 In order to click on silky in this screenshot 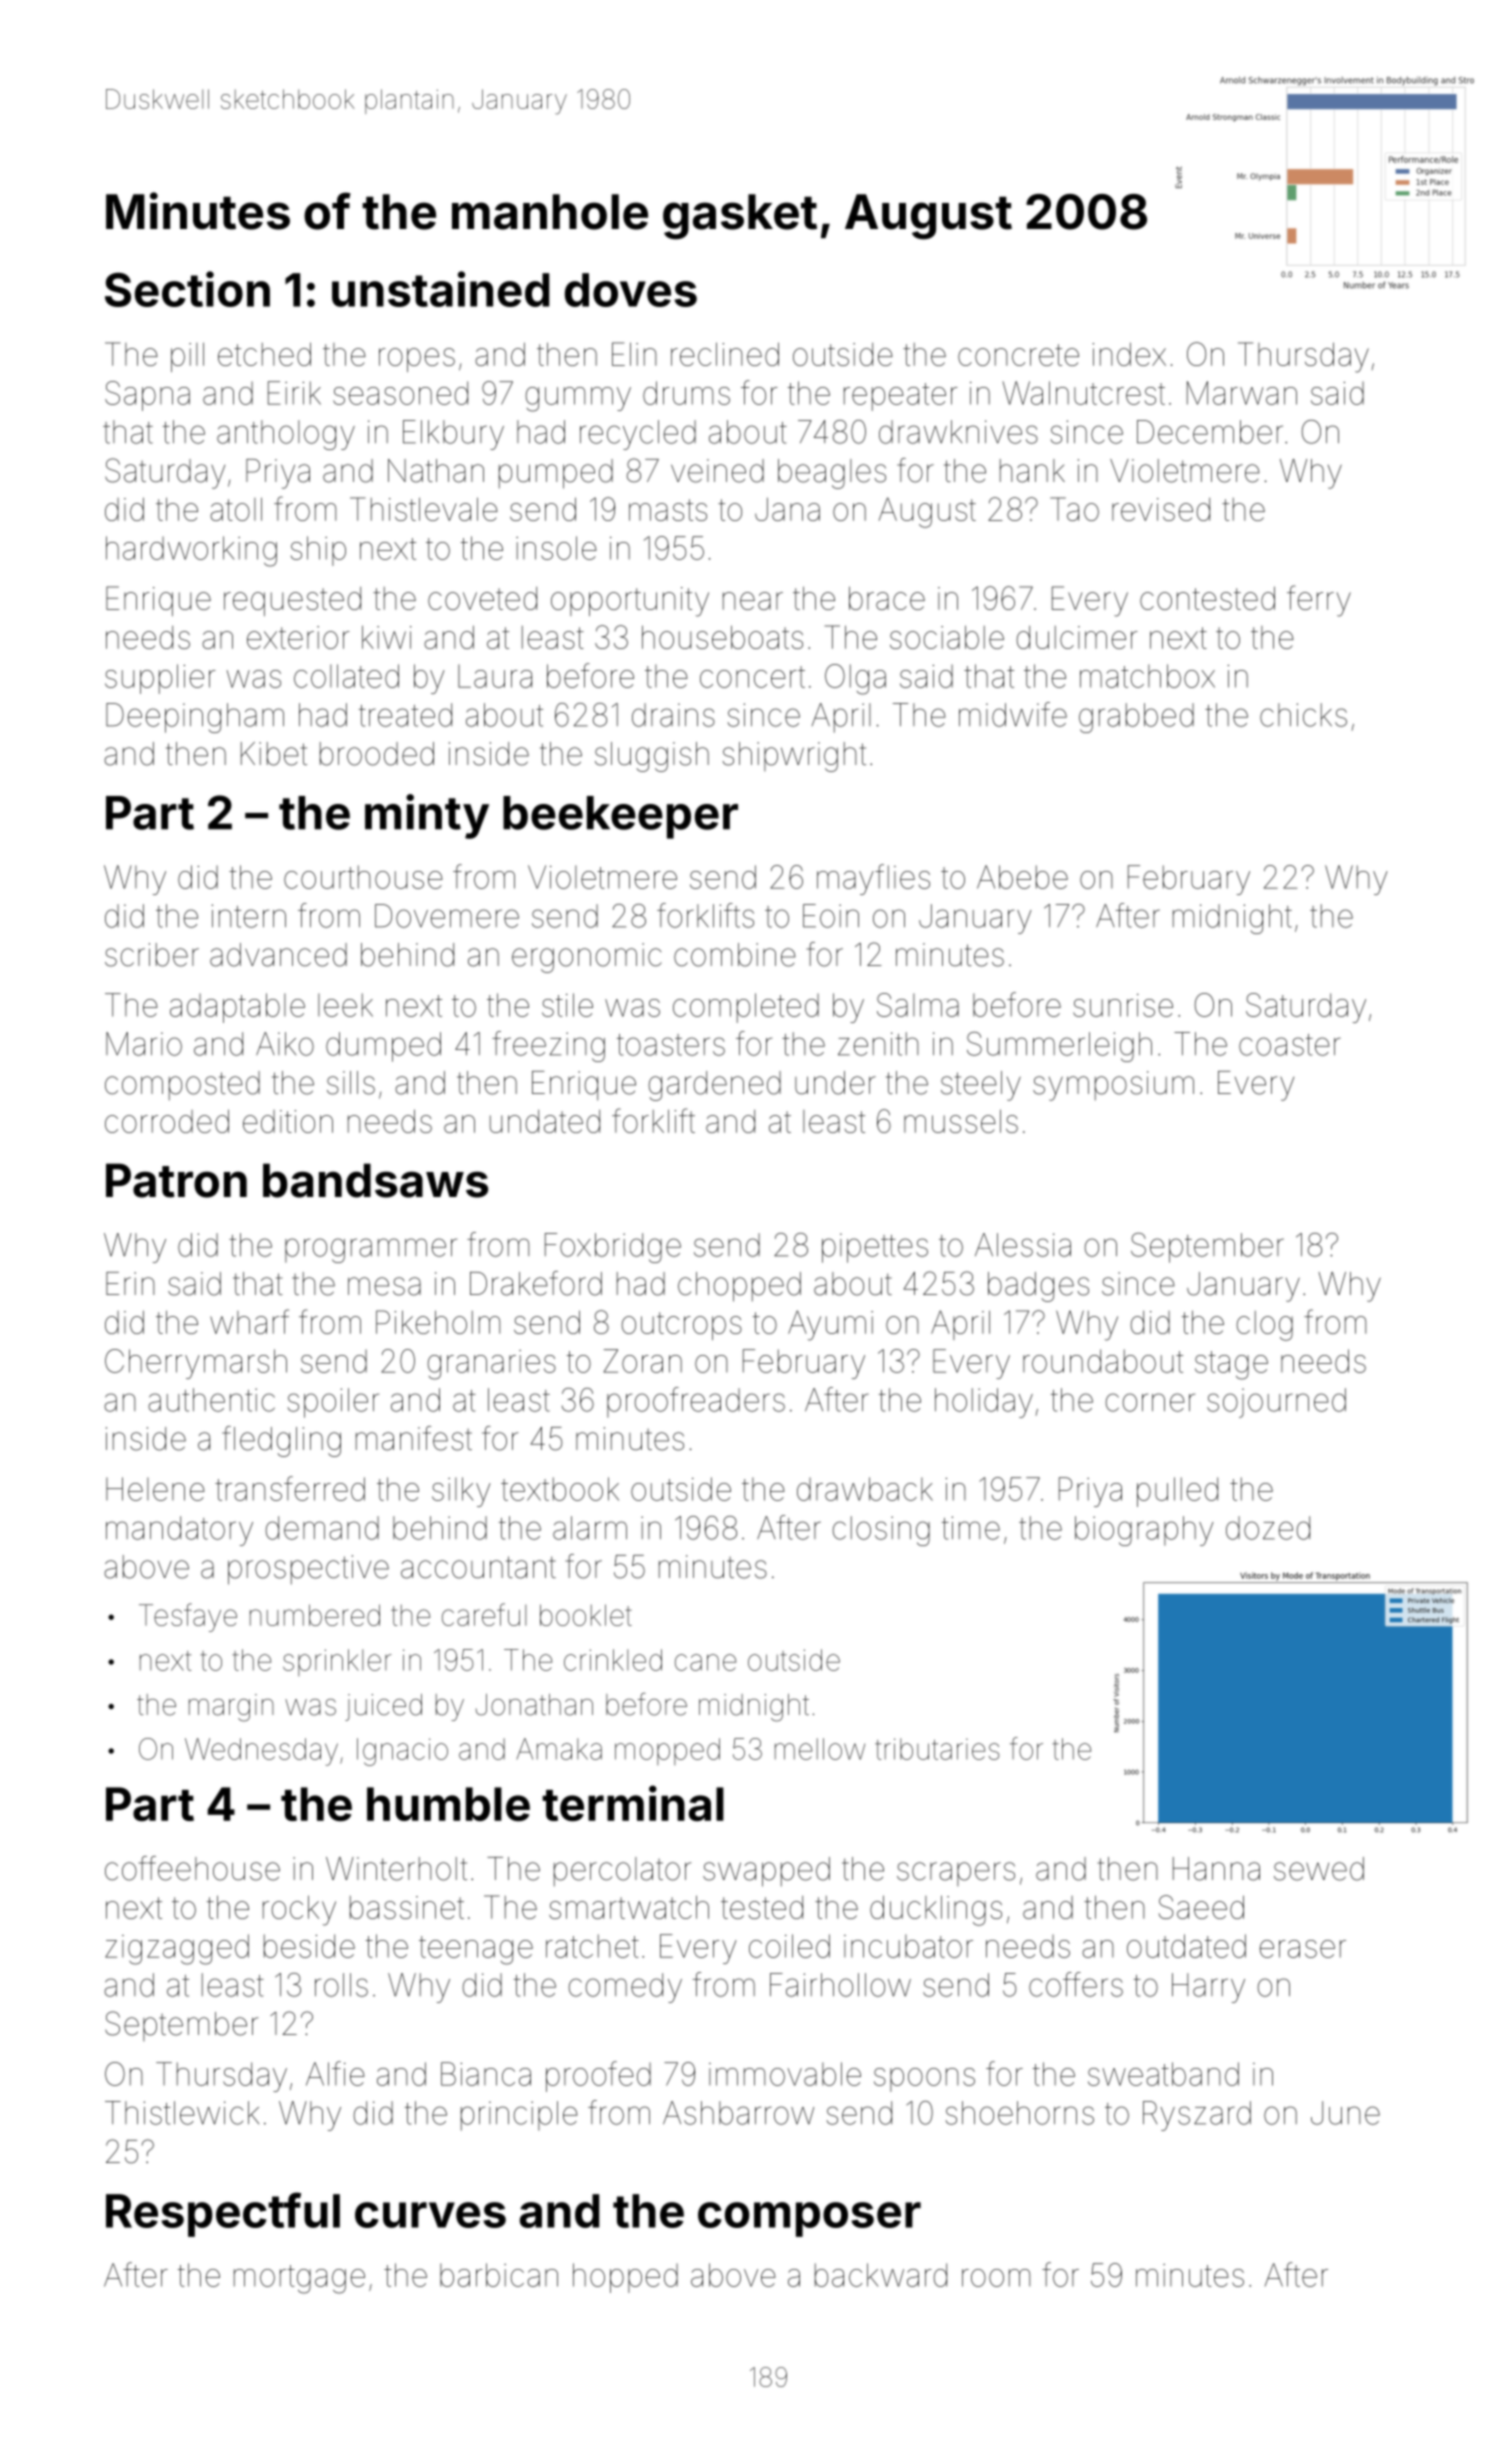, I will do `click(461, 1492)`.
